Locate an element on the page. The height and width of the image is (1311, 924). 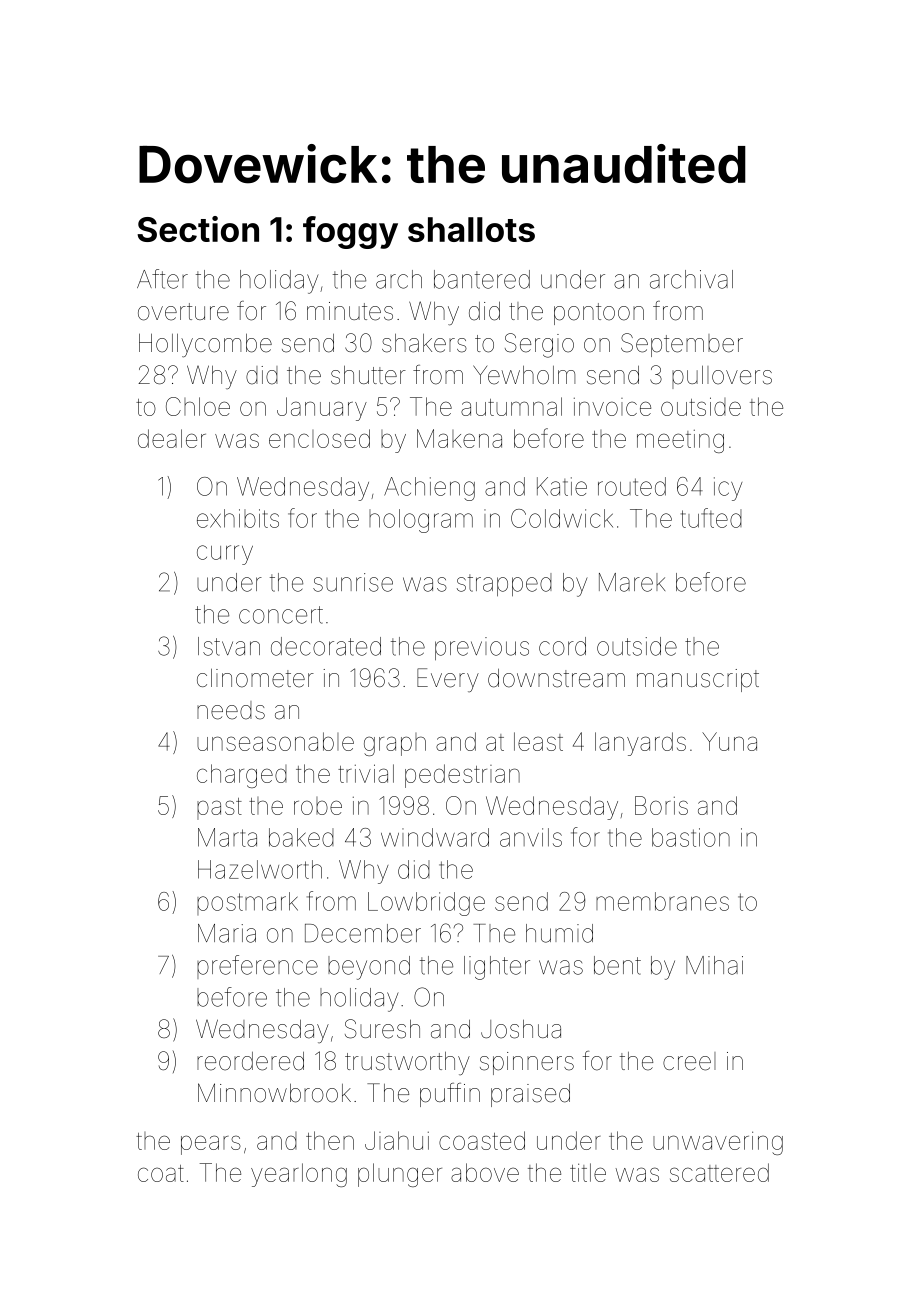
Section is located at coordinates (198, 229).
